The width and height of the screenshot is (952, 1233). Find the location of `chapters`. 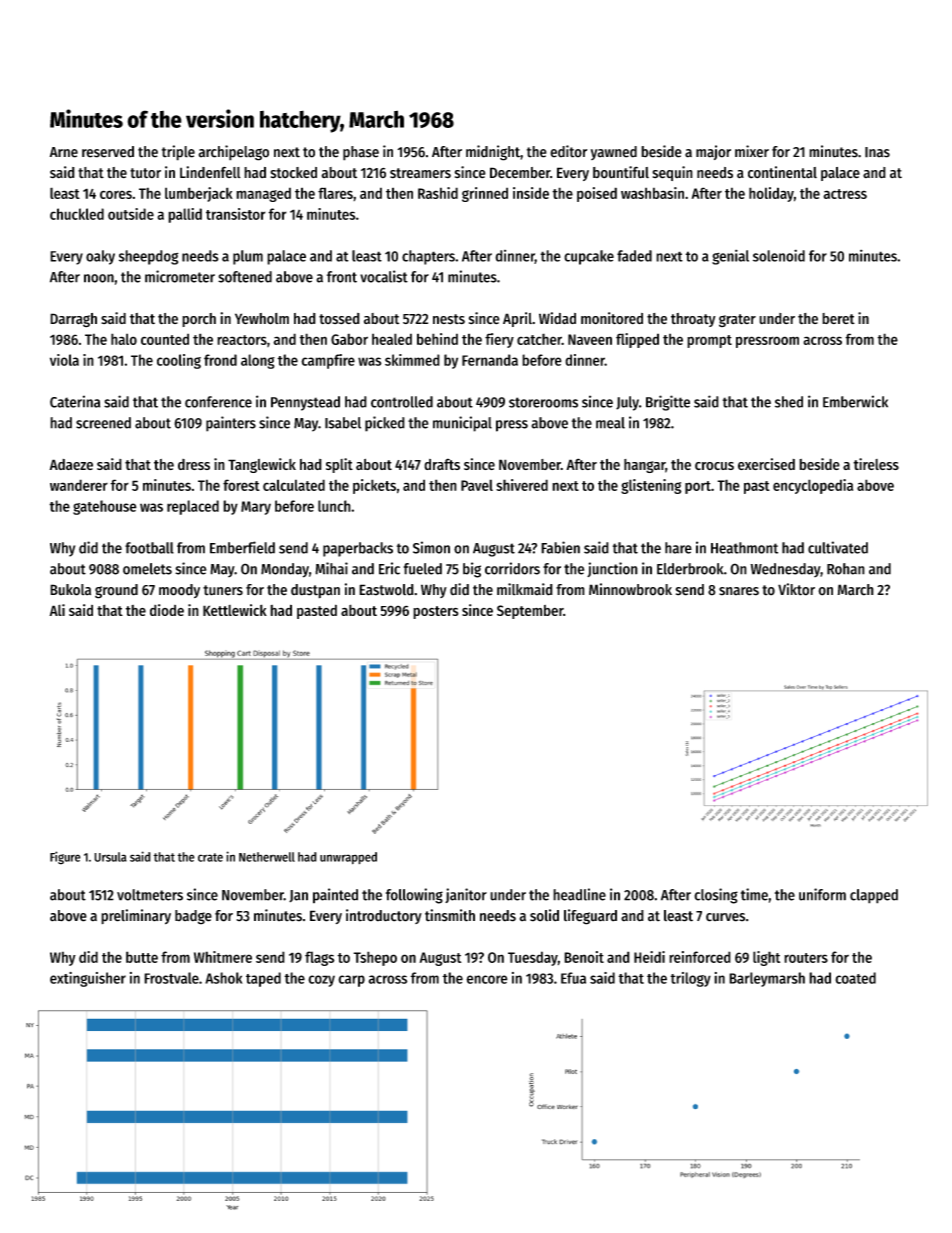

chapters is located at coordinates (428, 257).
